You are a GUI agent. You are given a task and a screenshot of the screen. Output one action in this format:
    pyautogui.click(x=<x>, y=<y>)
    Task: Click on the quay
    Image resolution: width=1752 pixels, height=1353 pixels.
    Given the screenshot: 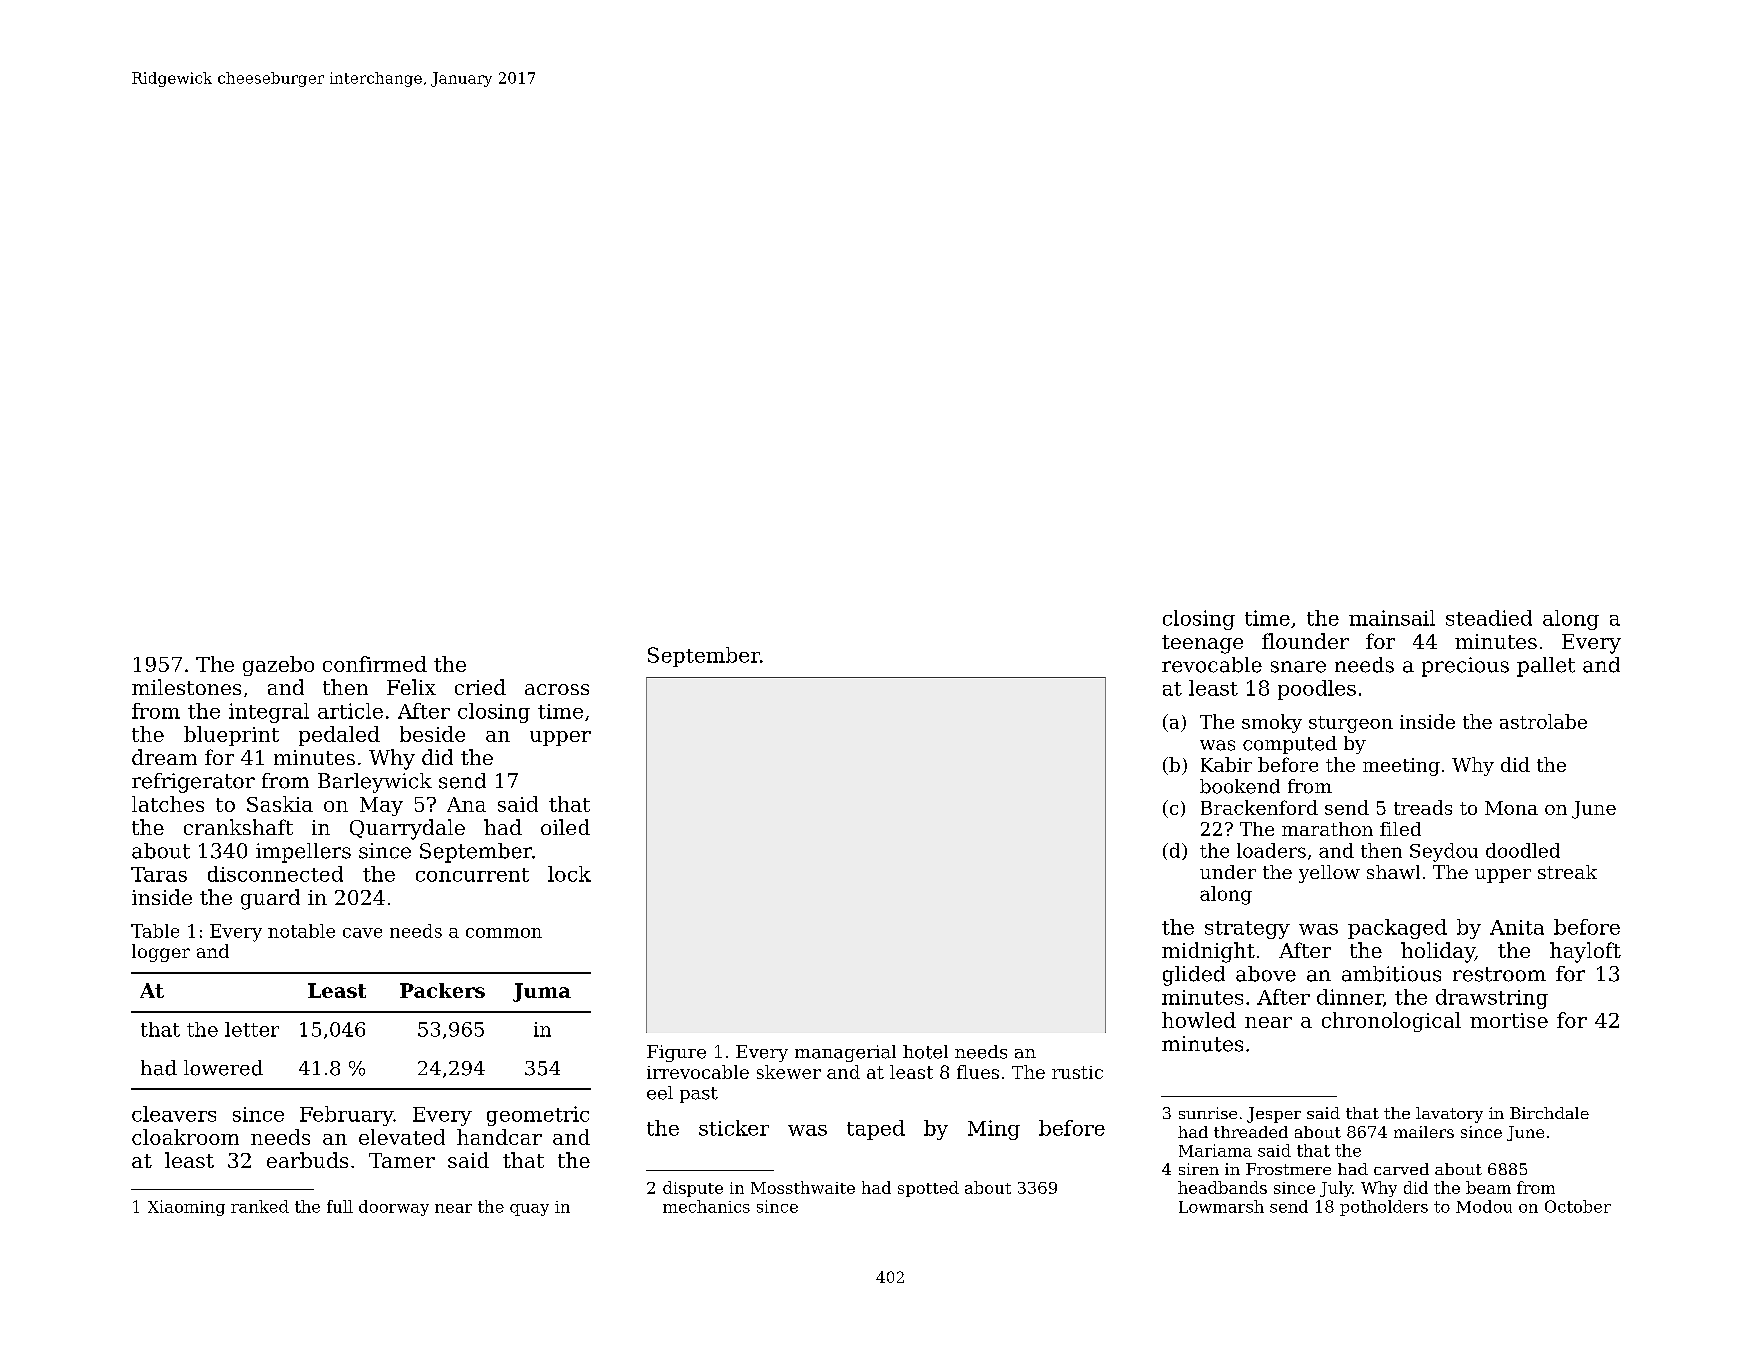 What is the action you would take?
    pyautogui.click(x=529, y=1210)
